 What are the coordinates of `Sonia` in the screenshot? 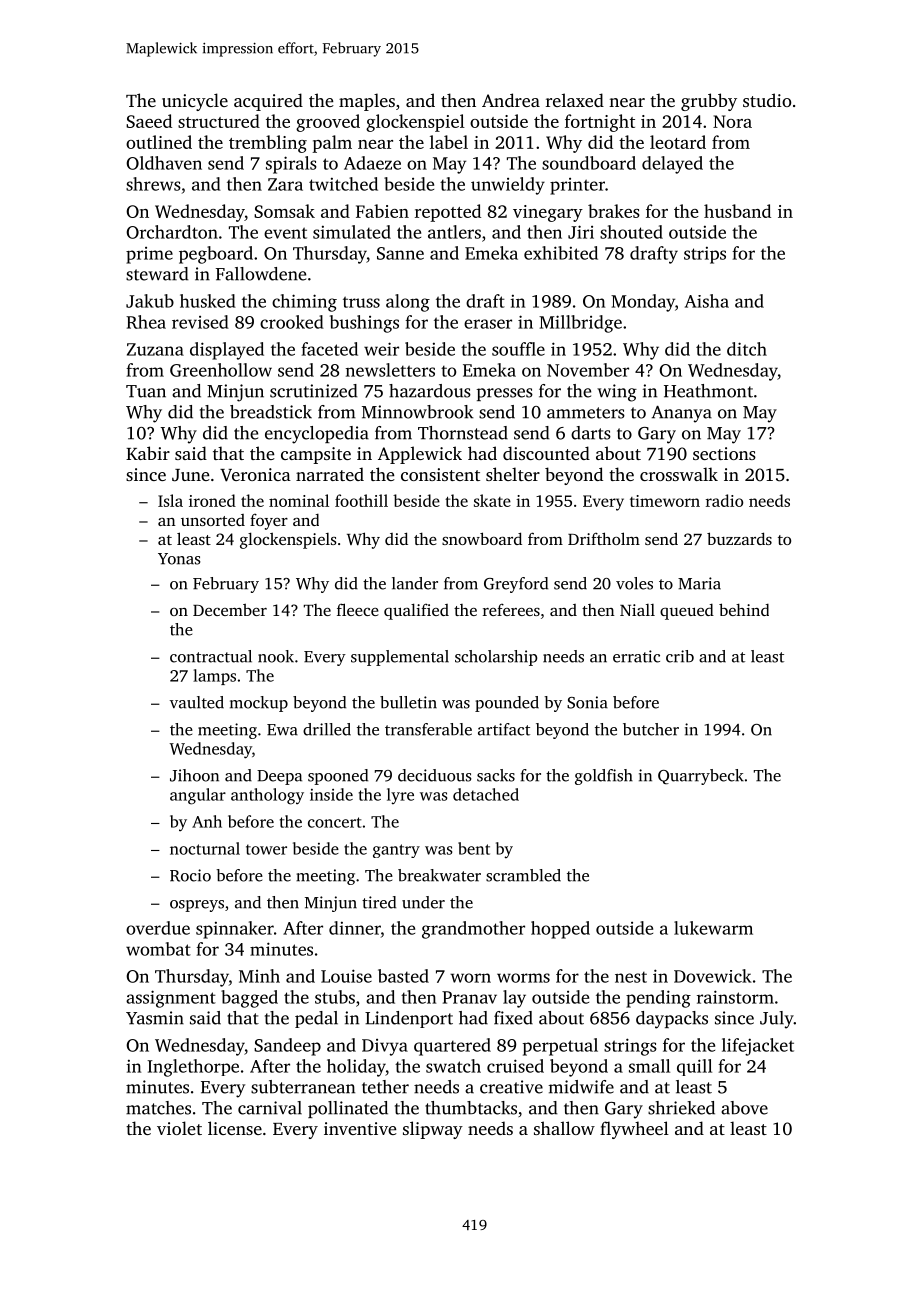 It's located at (587, 702).
